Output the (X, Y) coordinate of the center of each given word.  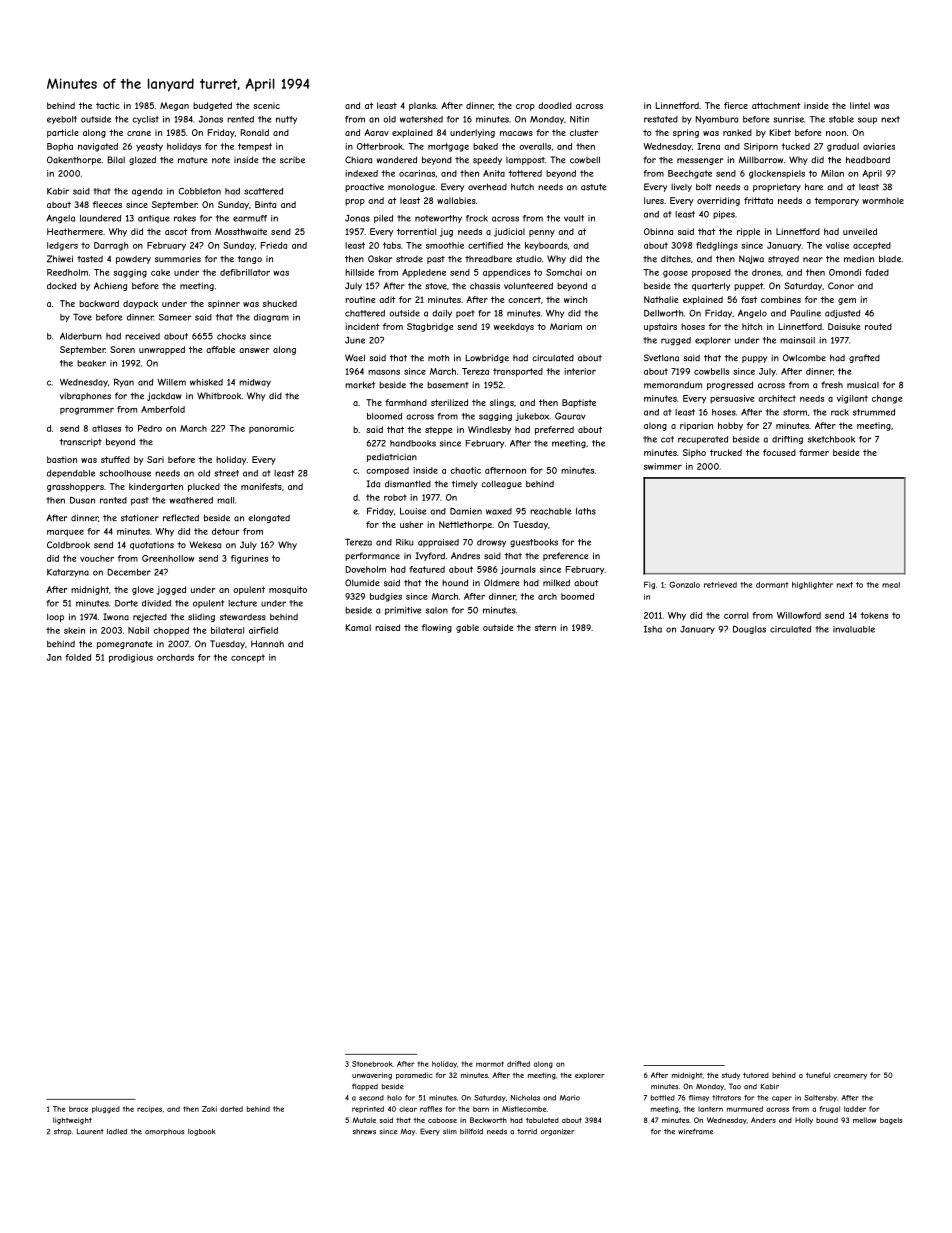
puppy (754, 359)
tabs (392, 245)
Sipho (694, 453)
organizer (557, 1132)
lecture (242, 603)
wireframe (695, 1132)
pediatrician (392, 457)
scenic (266, 105)
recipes (149, 1109)
